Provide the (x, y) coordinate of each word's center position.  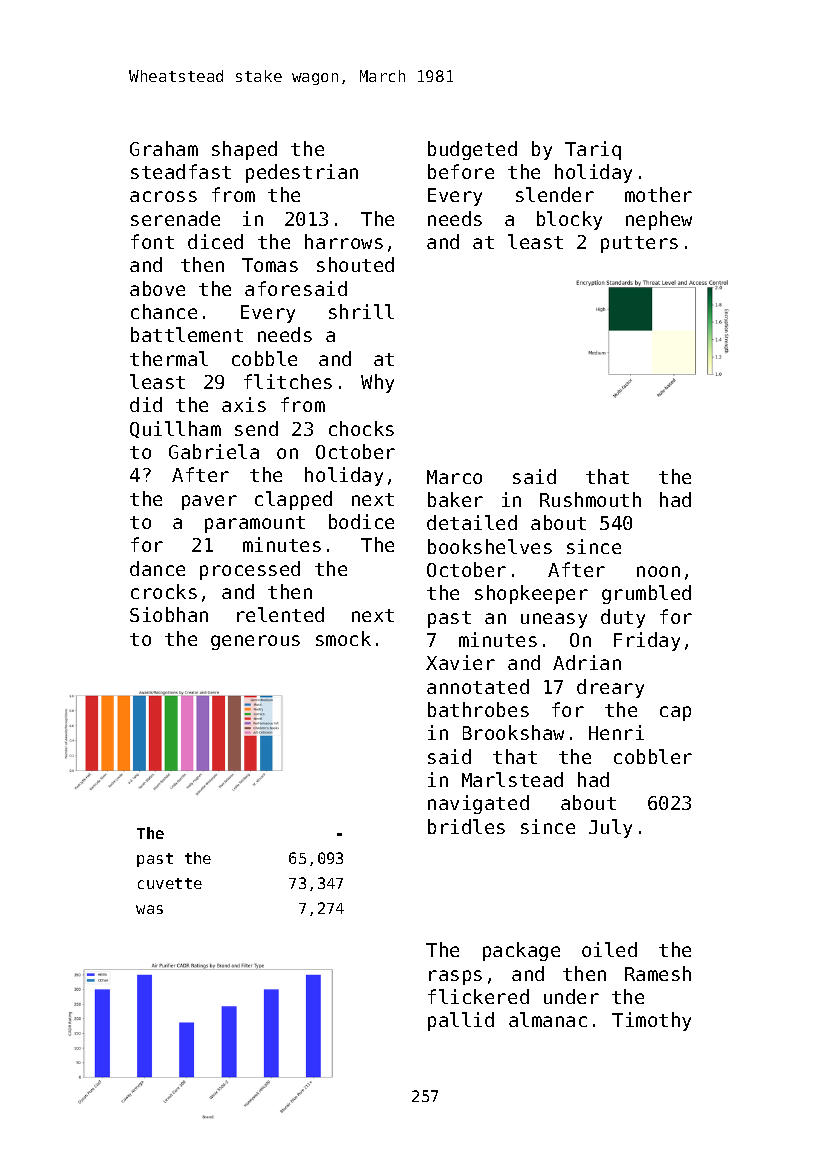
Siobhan (169, 614)
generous (255, 642)
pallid (461, 1021)
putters (639, 244)
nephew (659, 220)
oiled (609, 949)
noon (658, 571)
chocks (361, 428)
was (149, 909)
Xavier (460, 662)
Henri (616, 732)
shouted (355, 264)
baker (455, 499)
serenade (175, 218)
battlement (187, 334)
